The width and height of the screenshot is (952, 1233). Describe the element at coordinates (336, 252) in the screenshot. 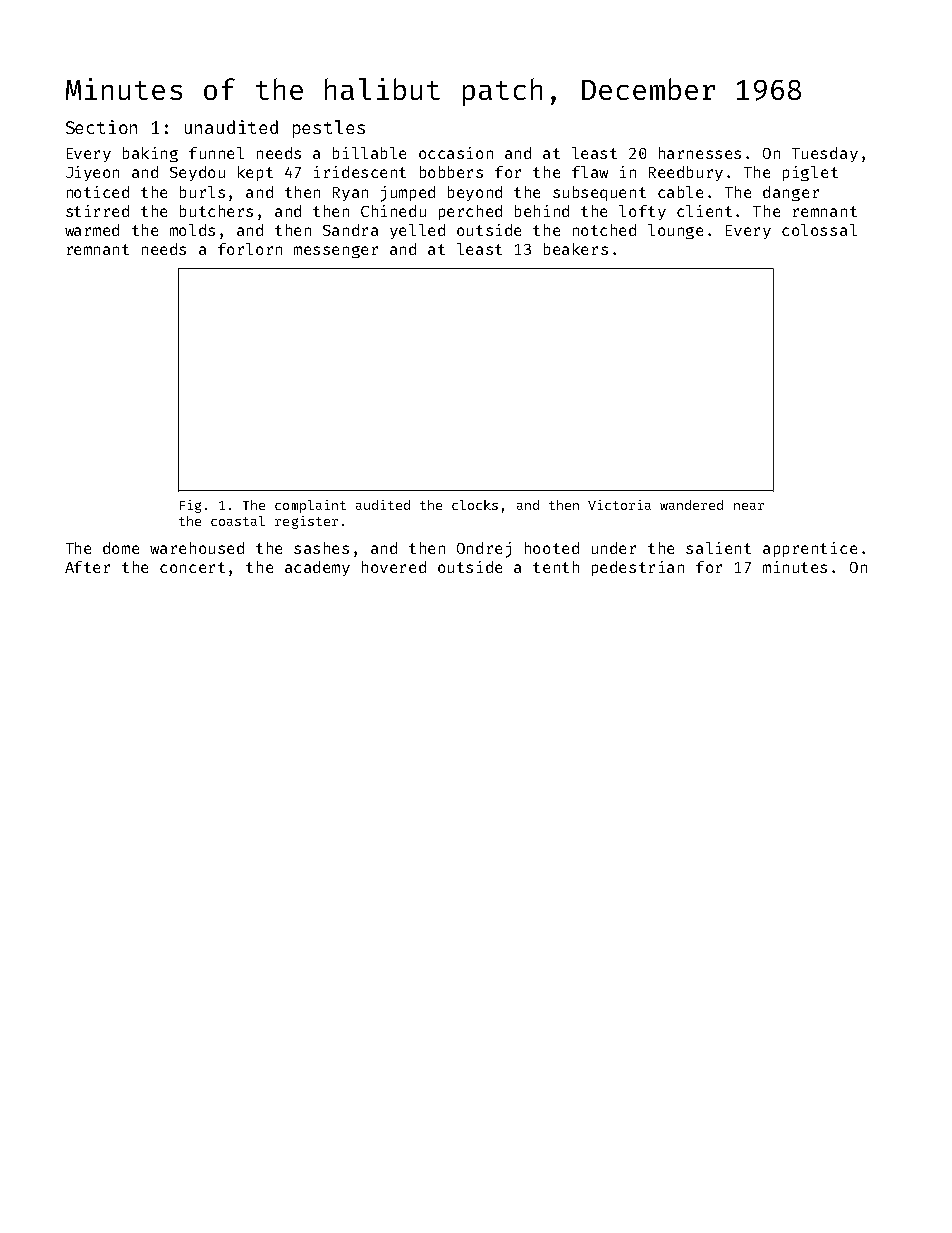

I see `messenger` at that location.
